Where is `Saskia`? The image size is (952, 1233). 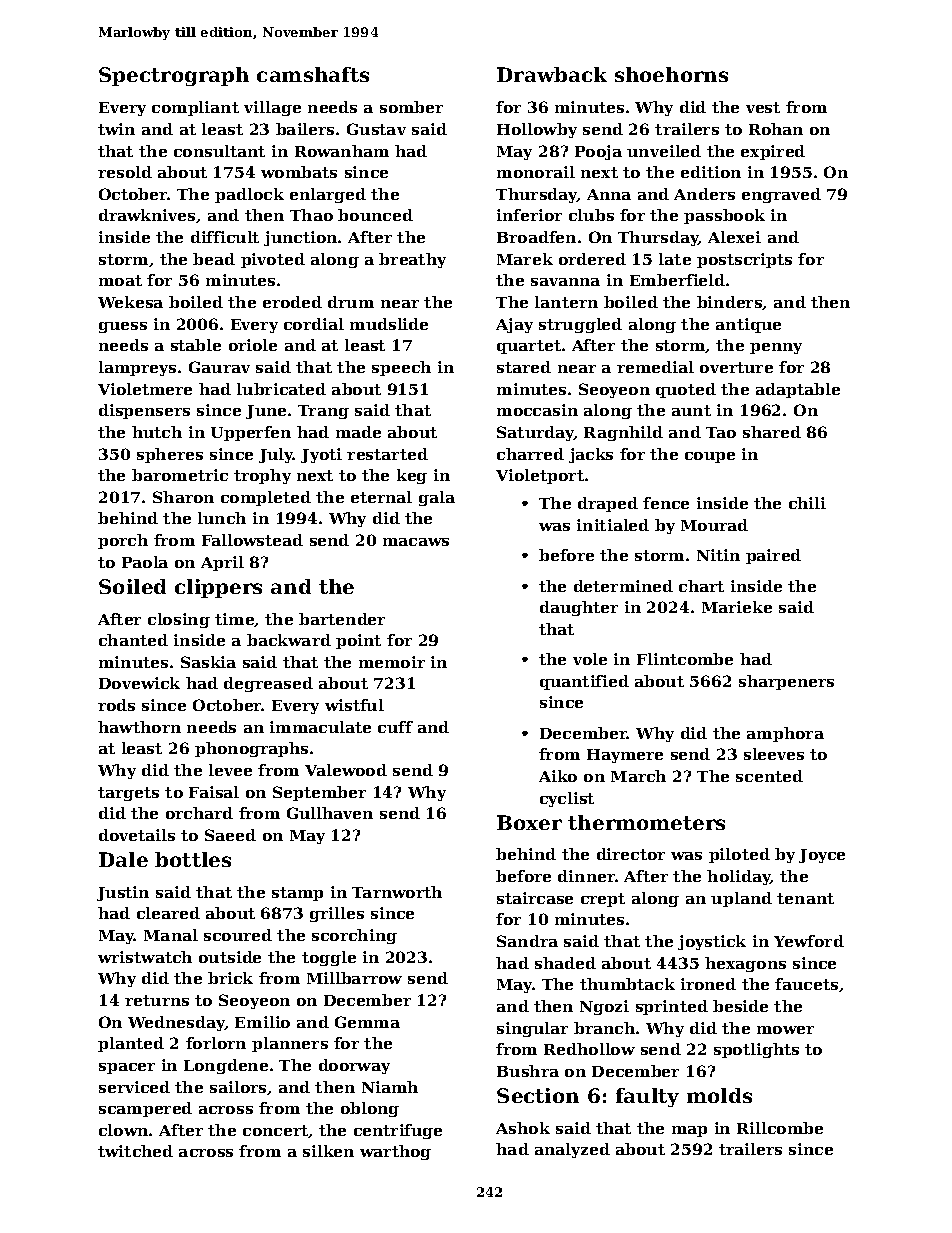 Saskia is located at coordinates (208, 662).
